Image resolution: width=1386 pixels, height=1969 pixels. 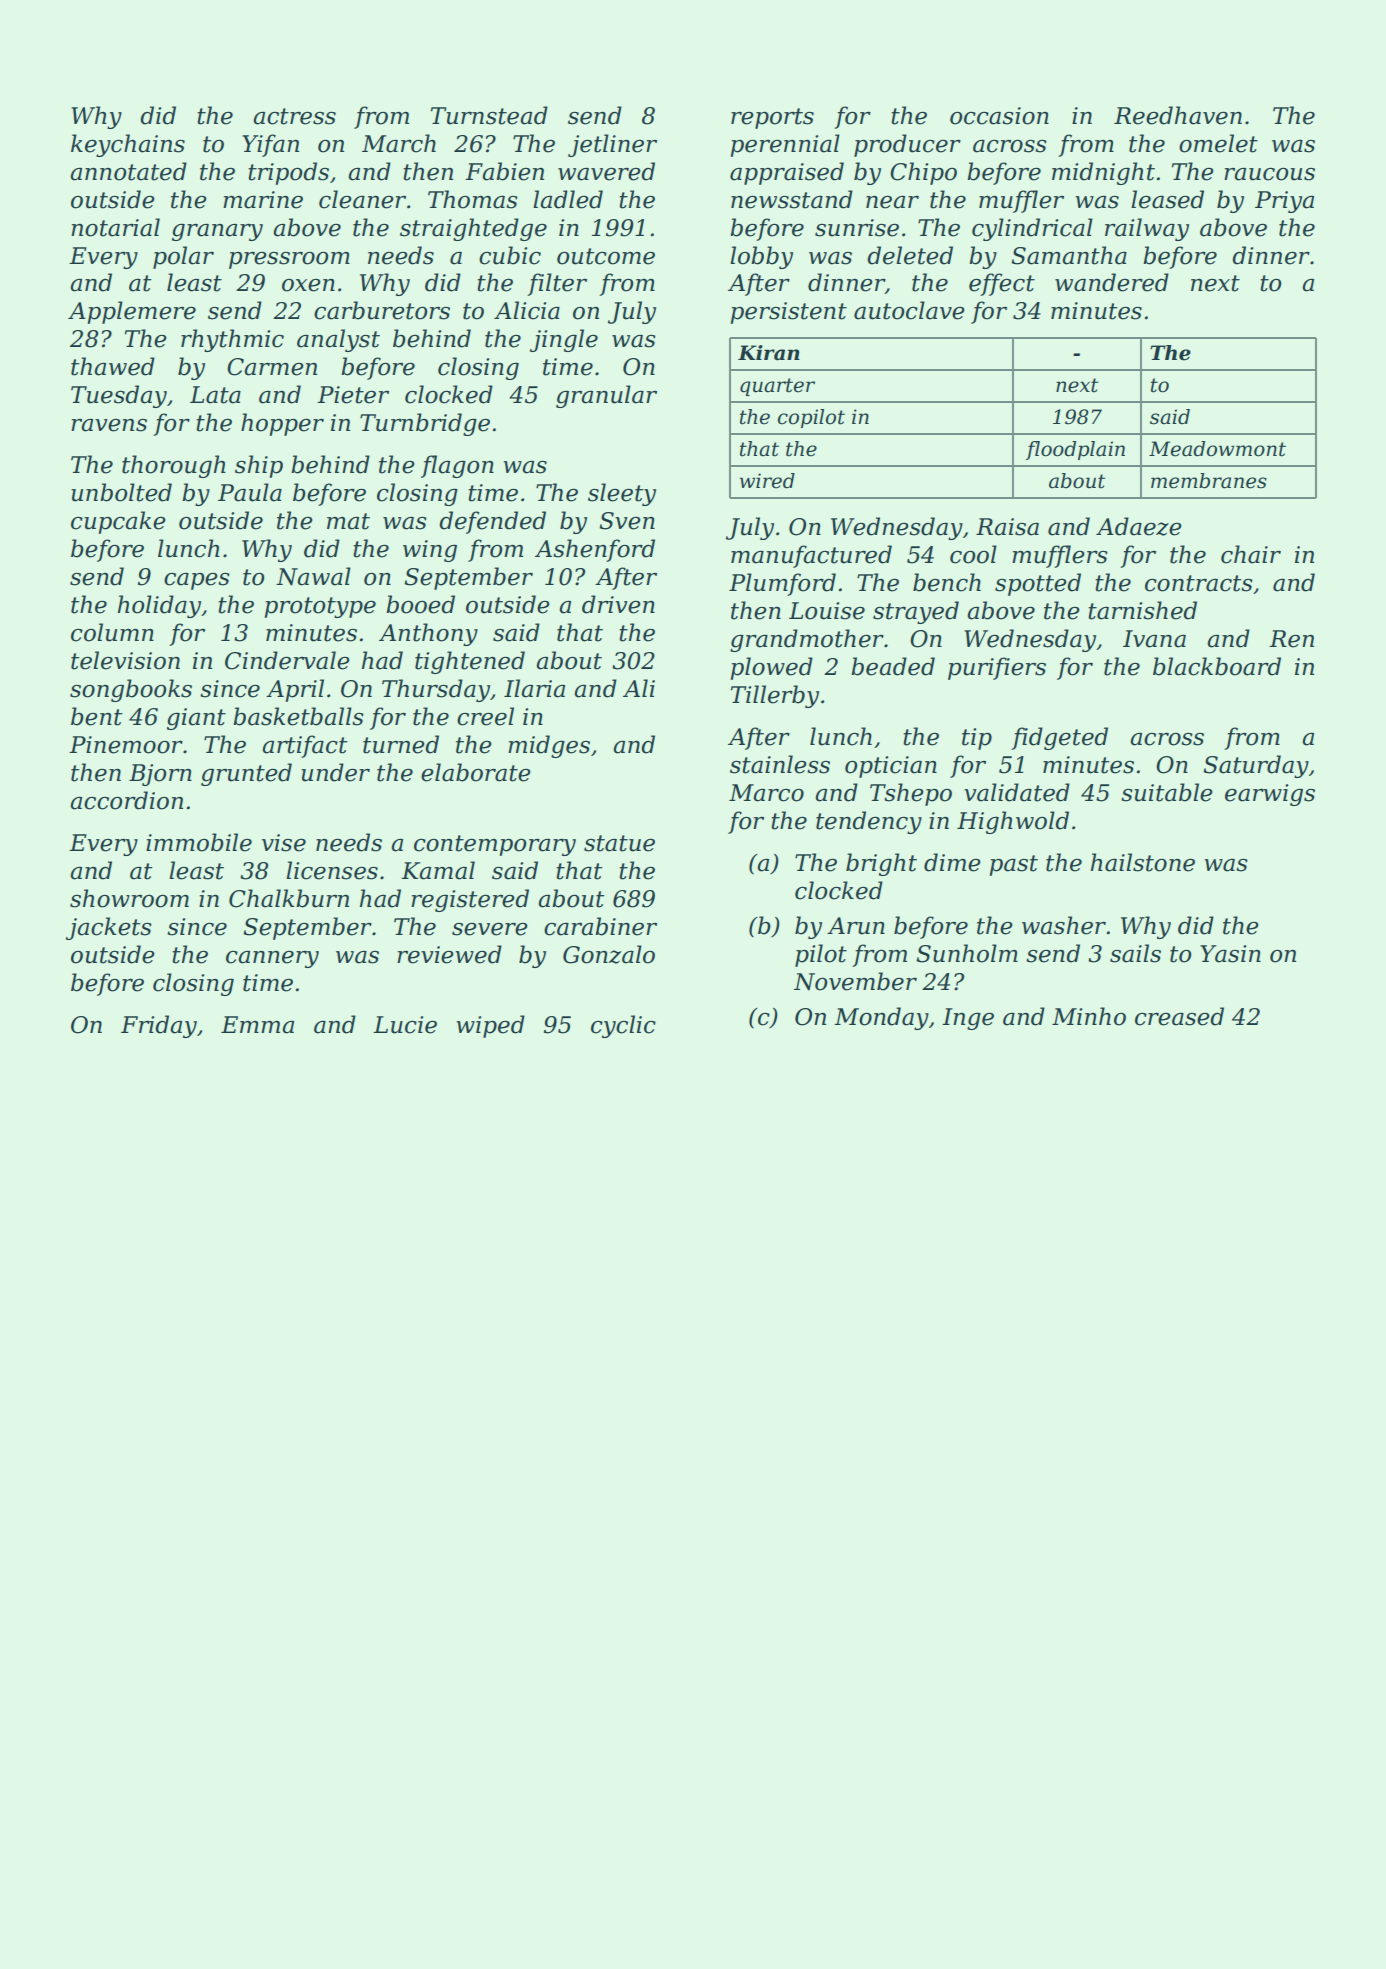 I want to click on bench, so click(x=947, y=582).
